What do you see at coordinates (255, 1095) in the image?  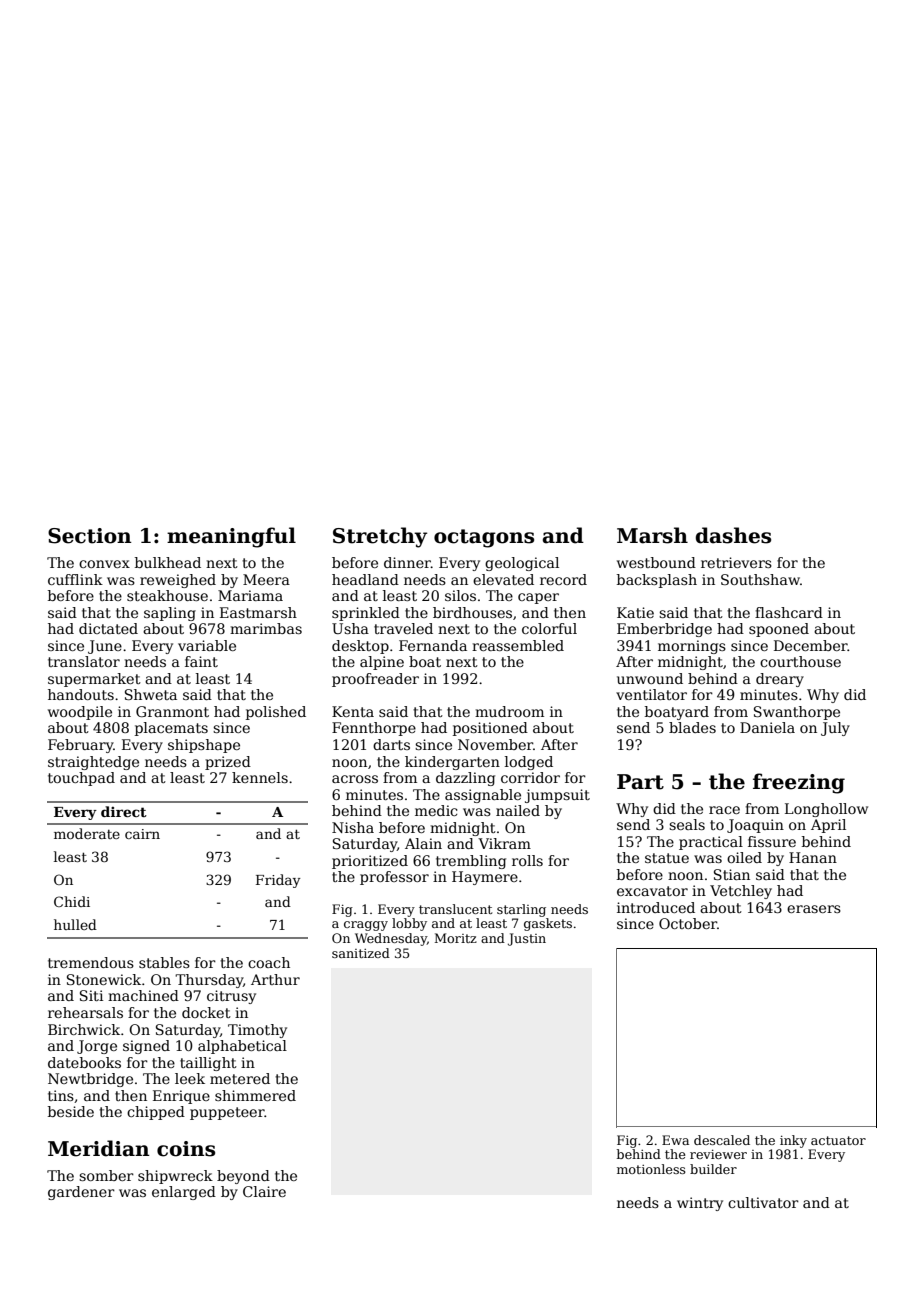 I see `shimmered` at bounding box center [255, 1095].
